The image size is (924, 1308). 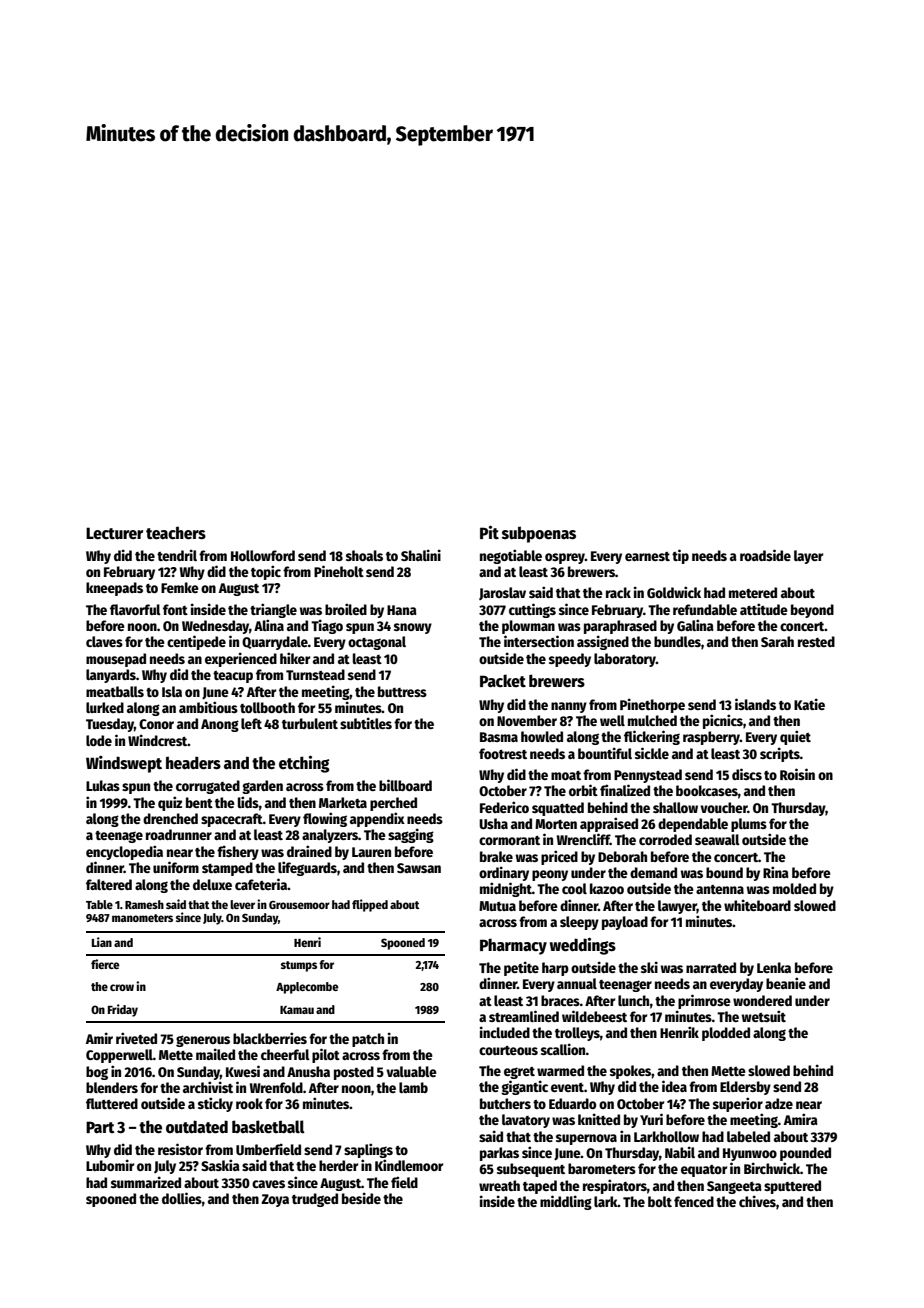 I want to click on Wrenfold, so click(x=276, y=1087).
